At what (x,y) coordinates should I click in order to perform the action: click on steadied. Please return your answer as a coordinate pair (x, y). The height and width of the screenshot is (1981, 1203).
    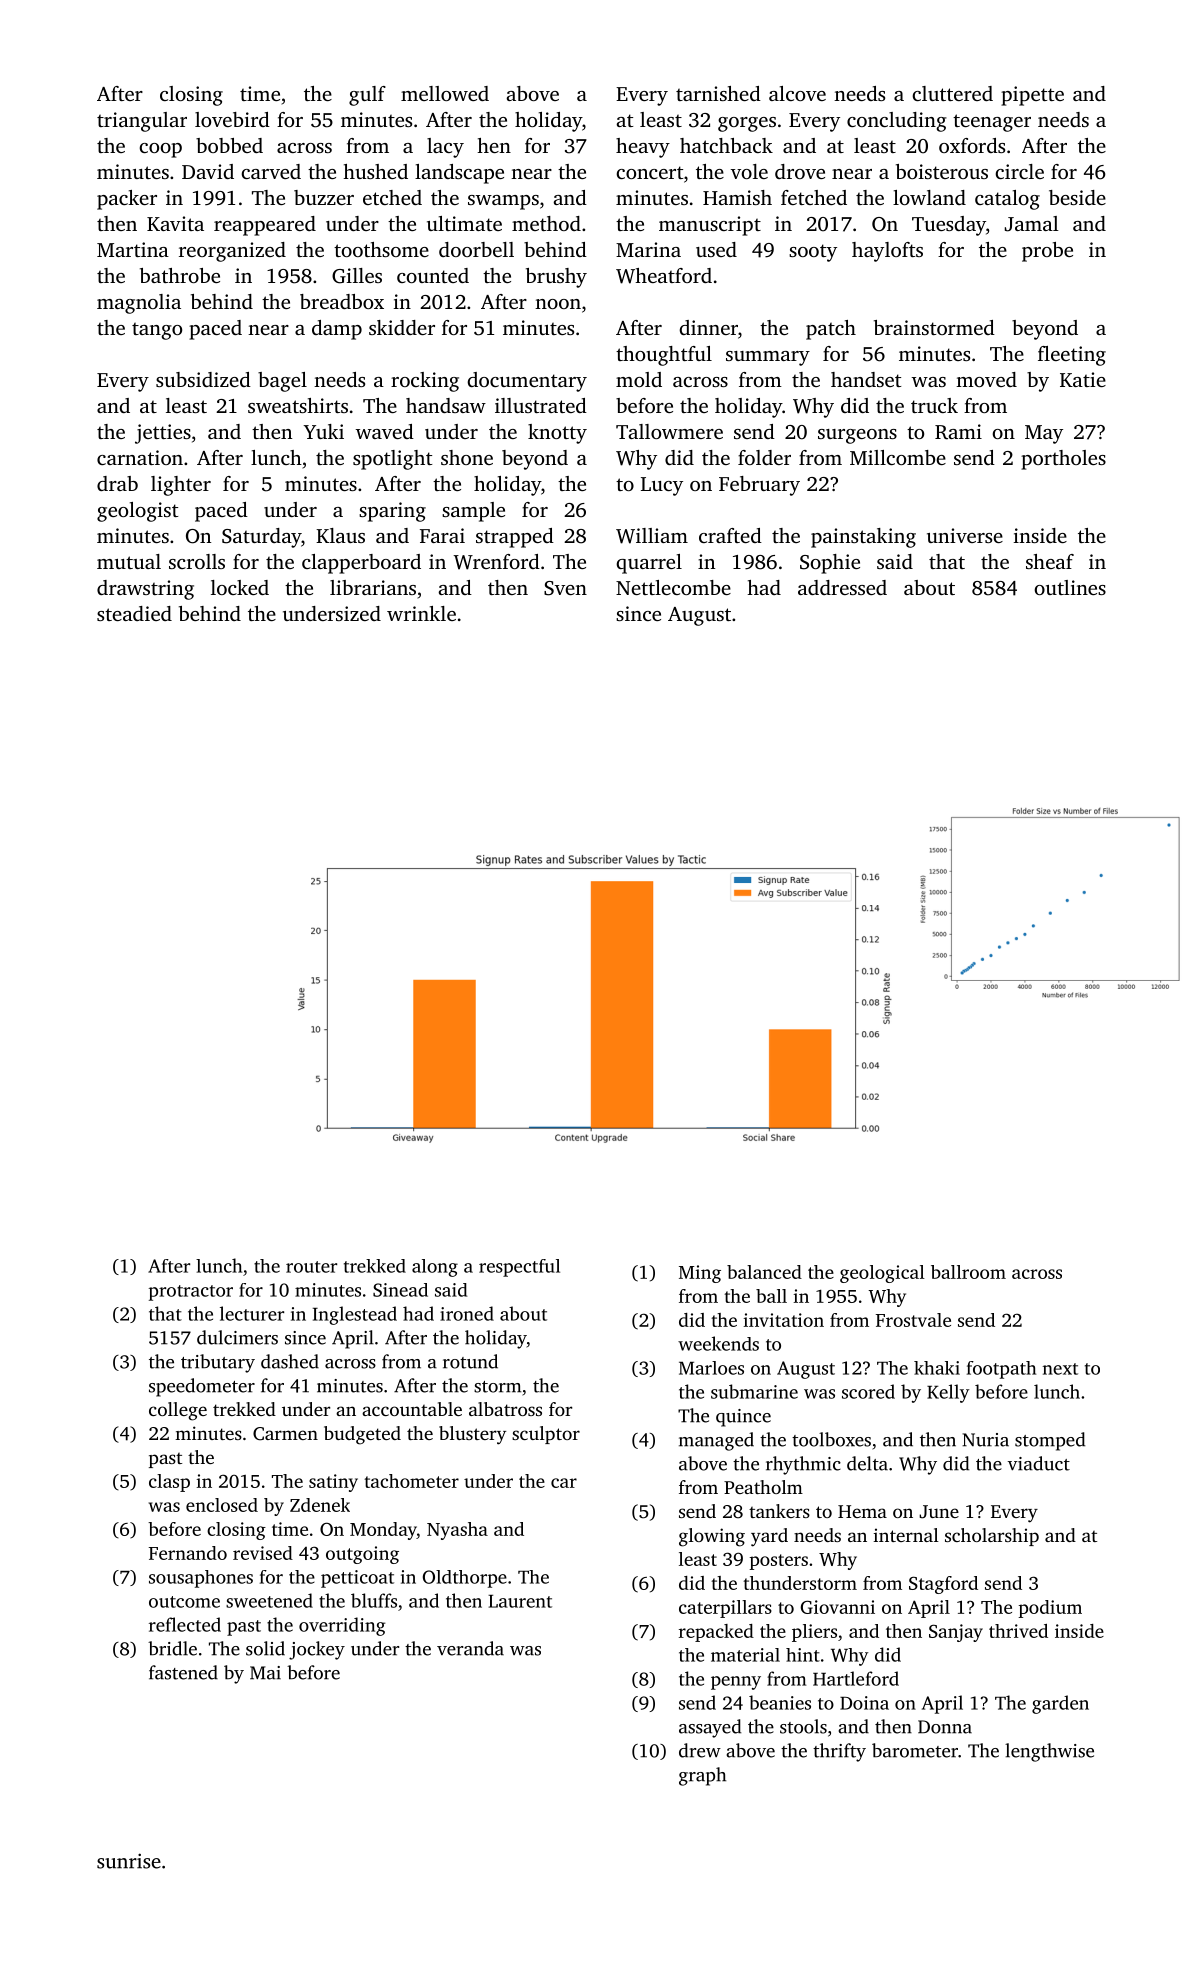
    Looking at the image, I should click on (134, 613).
